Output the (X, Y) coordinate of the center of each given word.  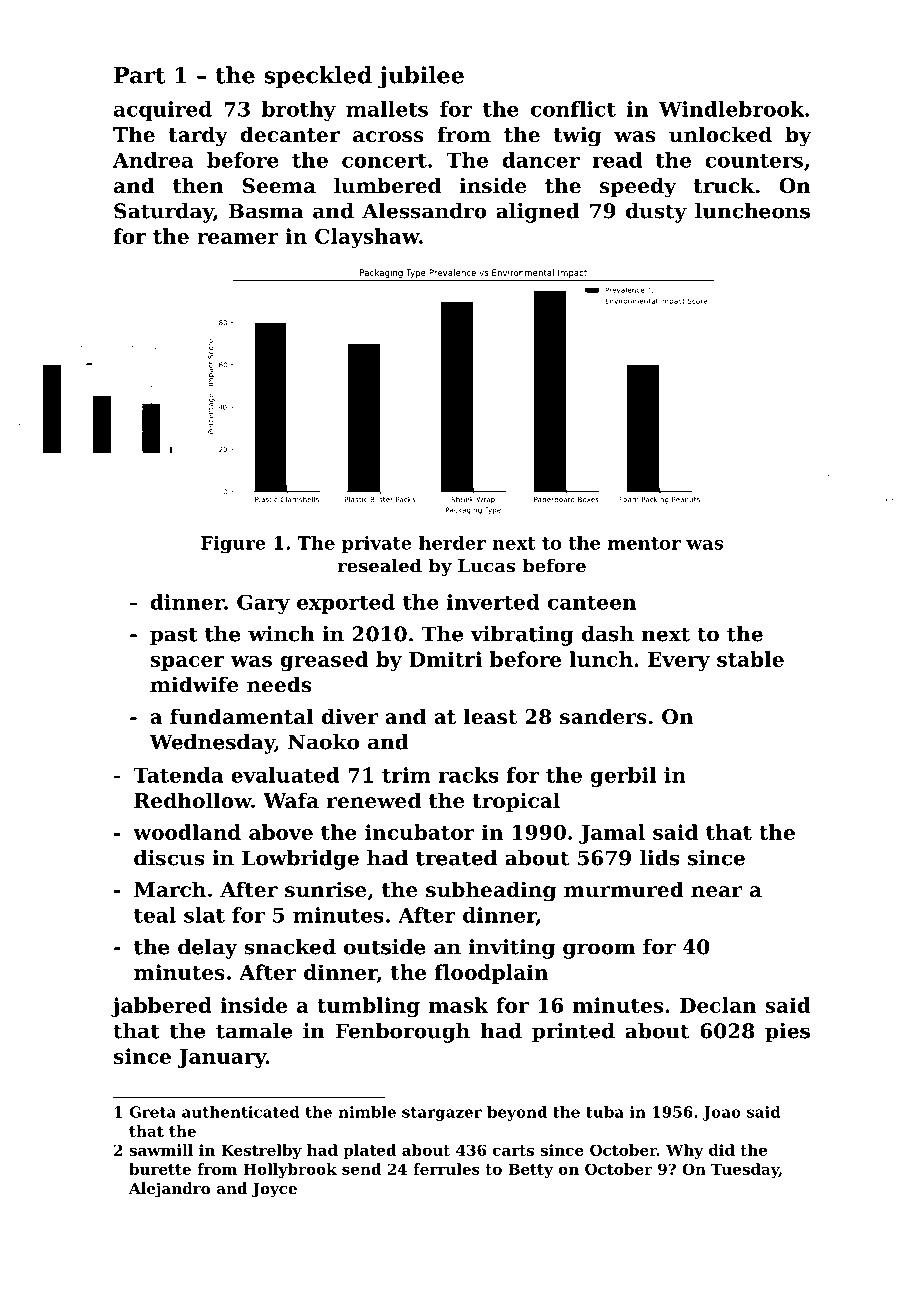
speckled (318, 77)
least (490, 716)
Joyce (274, 1190)
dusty (656, 213)
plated (369, 1151)
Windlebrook (731, 109)
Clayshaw (367, 238)
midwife (194, 684)
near (716, 892)
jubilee (421, 77)
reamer (238, 238)
